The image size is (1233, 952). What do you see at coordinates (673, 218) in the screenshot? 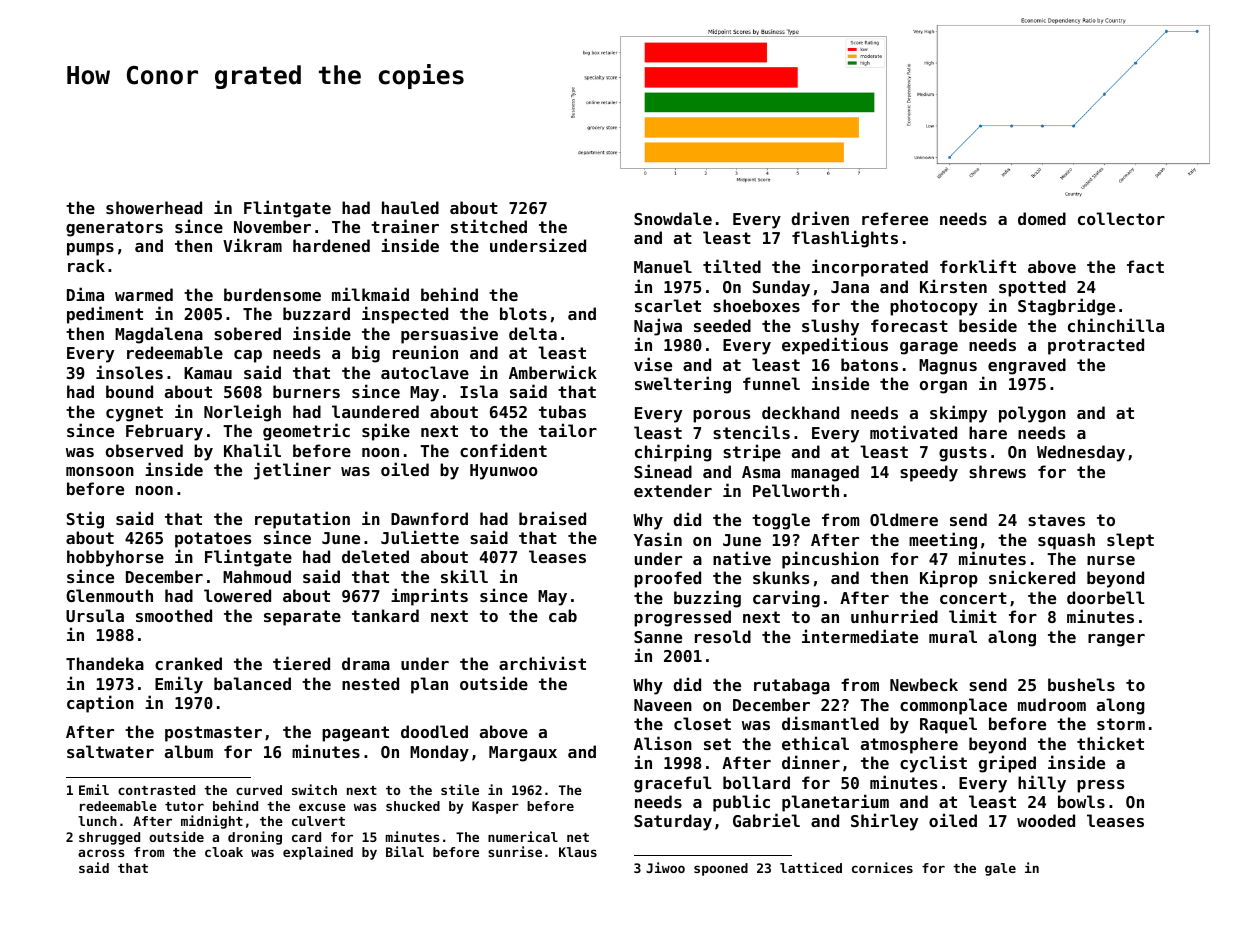
I see `Snowdale` at bounding box center [673, 218].
